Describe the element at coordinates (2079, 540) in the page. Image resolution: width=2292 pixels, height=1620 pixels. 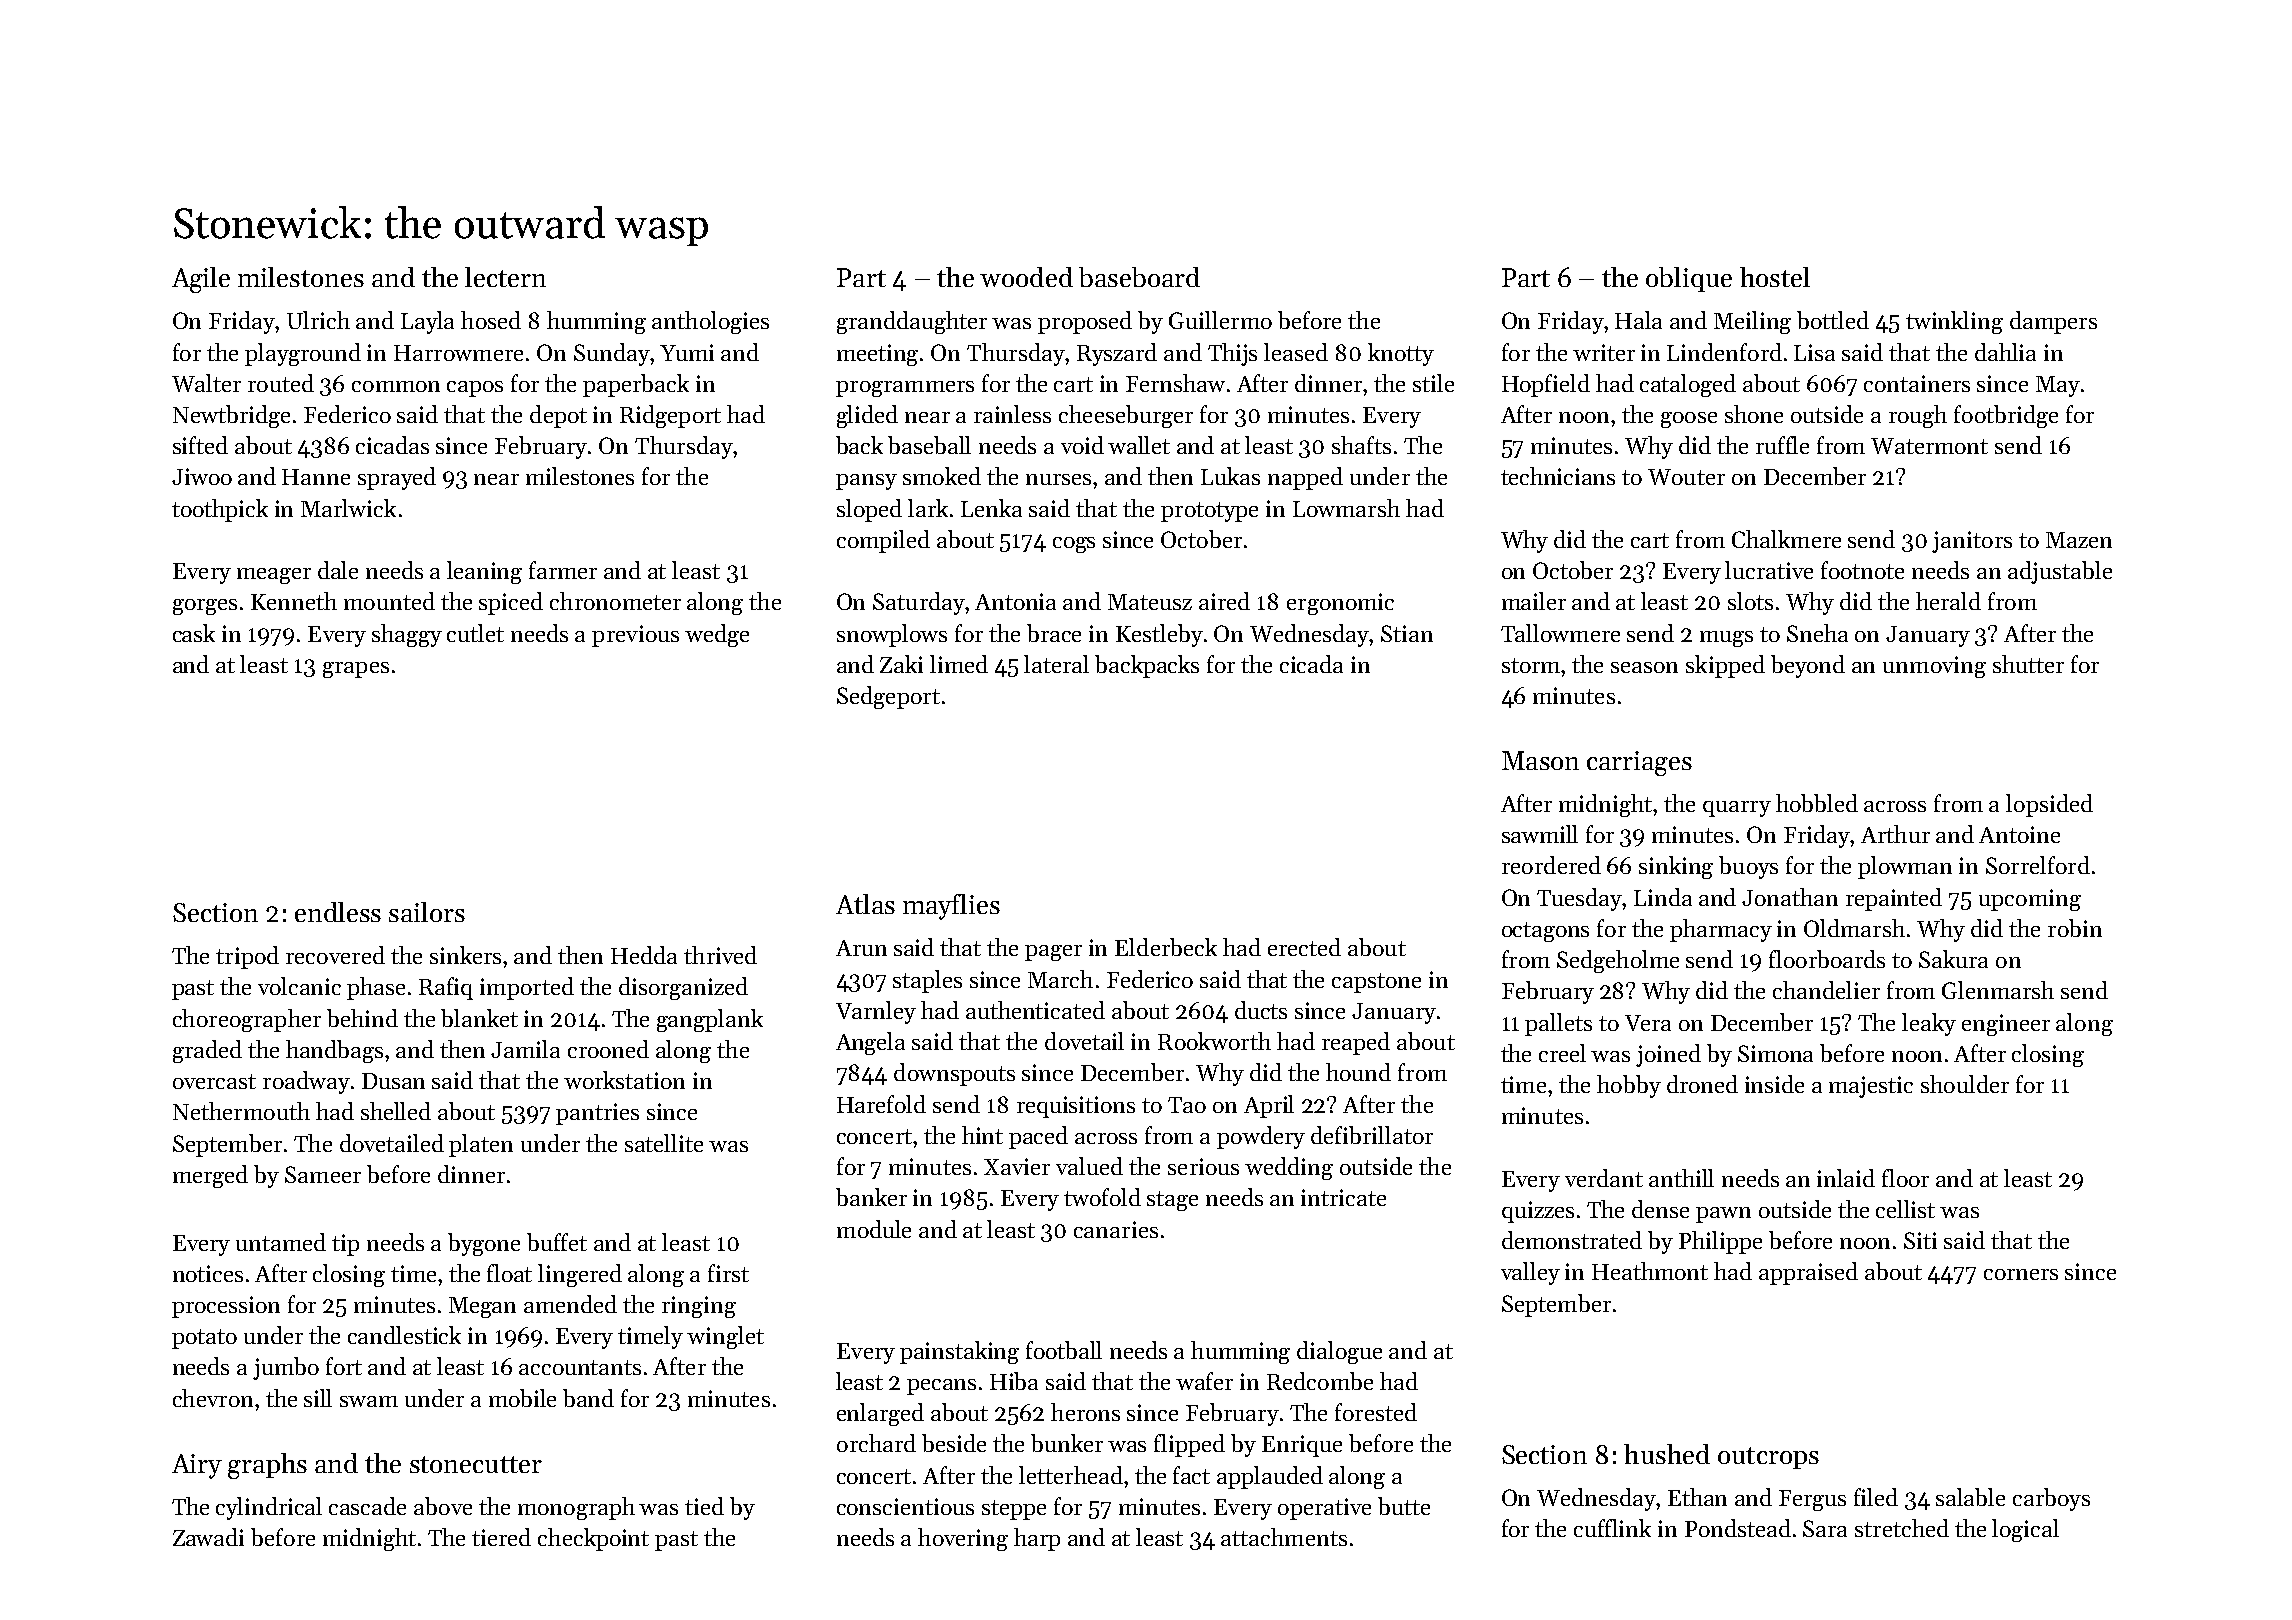
I see `Mazen` at that location.
